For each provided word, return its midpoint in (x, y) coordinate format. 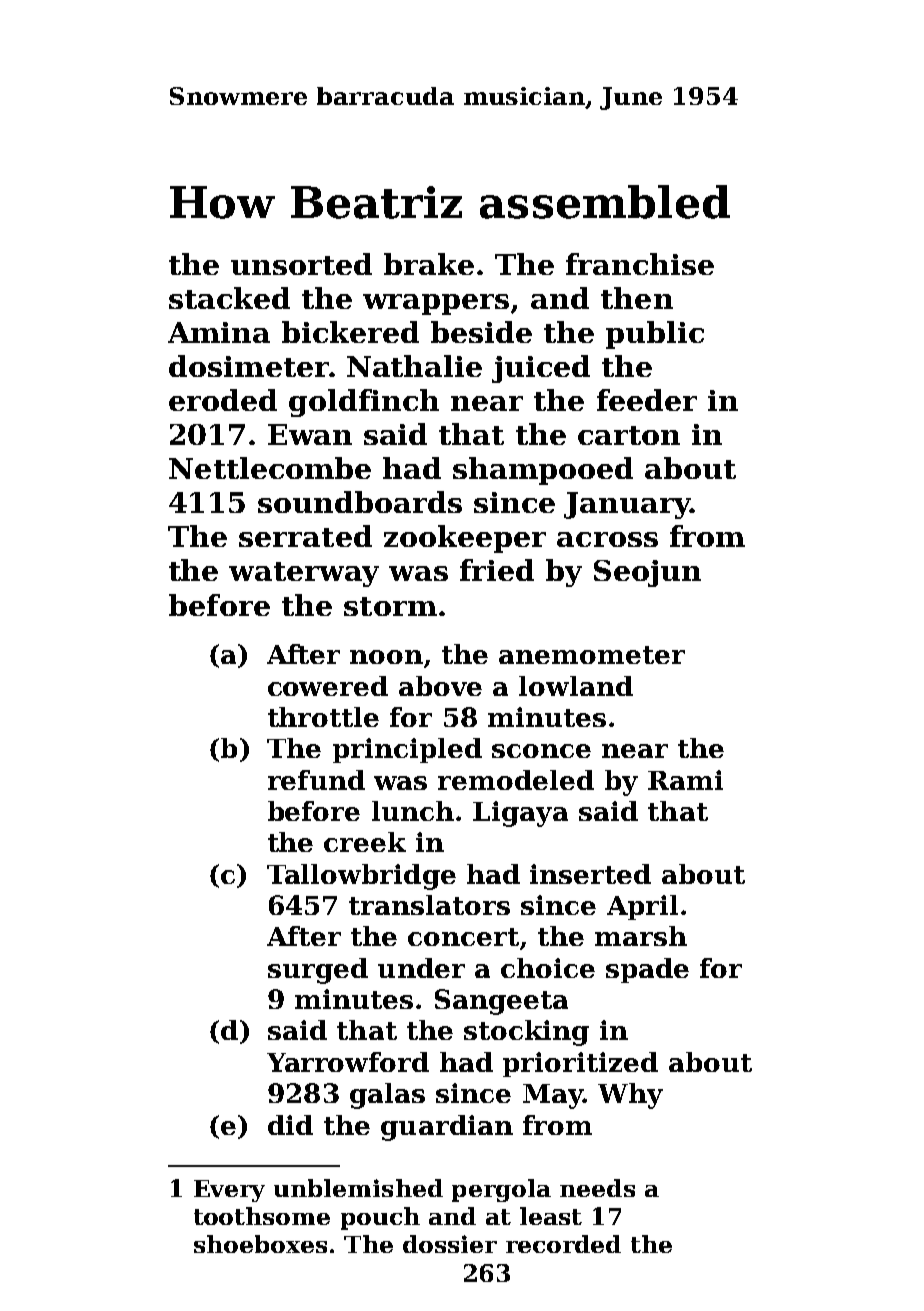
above (440, 686)
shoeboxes (260, 1244)
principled (407, 750)
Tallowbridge (361, 877)
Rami (685, 780)
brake (429, 264)
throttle (323, 717)
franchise (640, 264)
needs (597, 1188)
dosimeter (249, 366)
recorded (563, 1244)
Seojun (647, 573)
